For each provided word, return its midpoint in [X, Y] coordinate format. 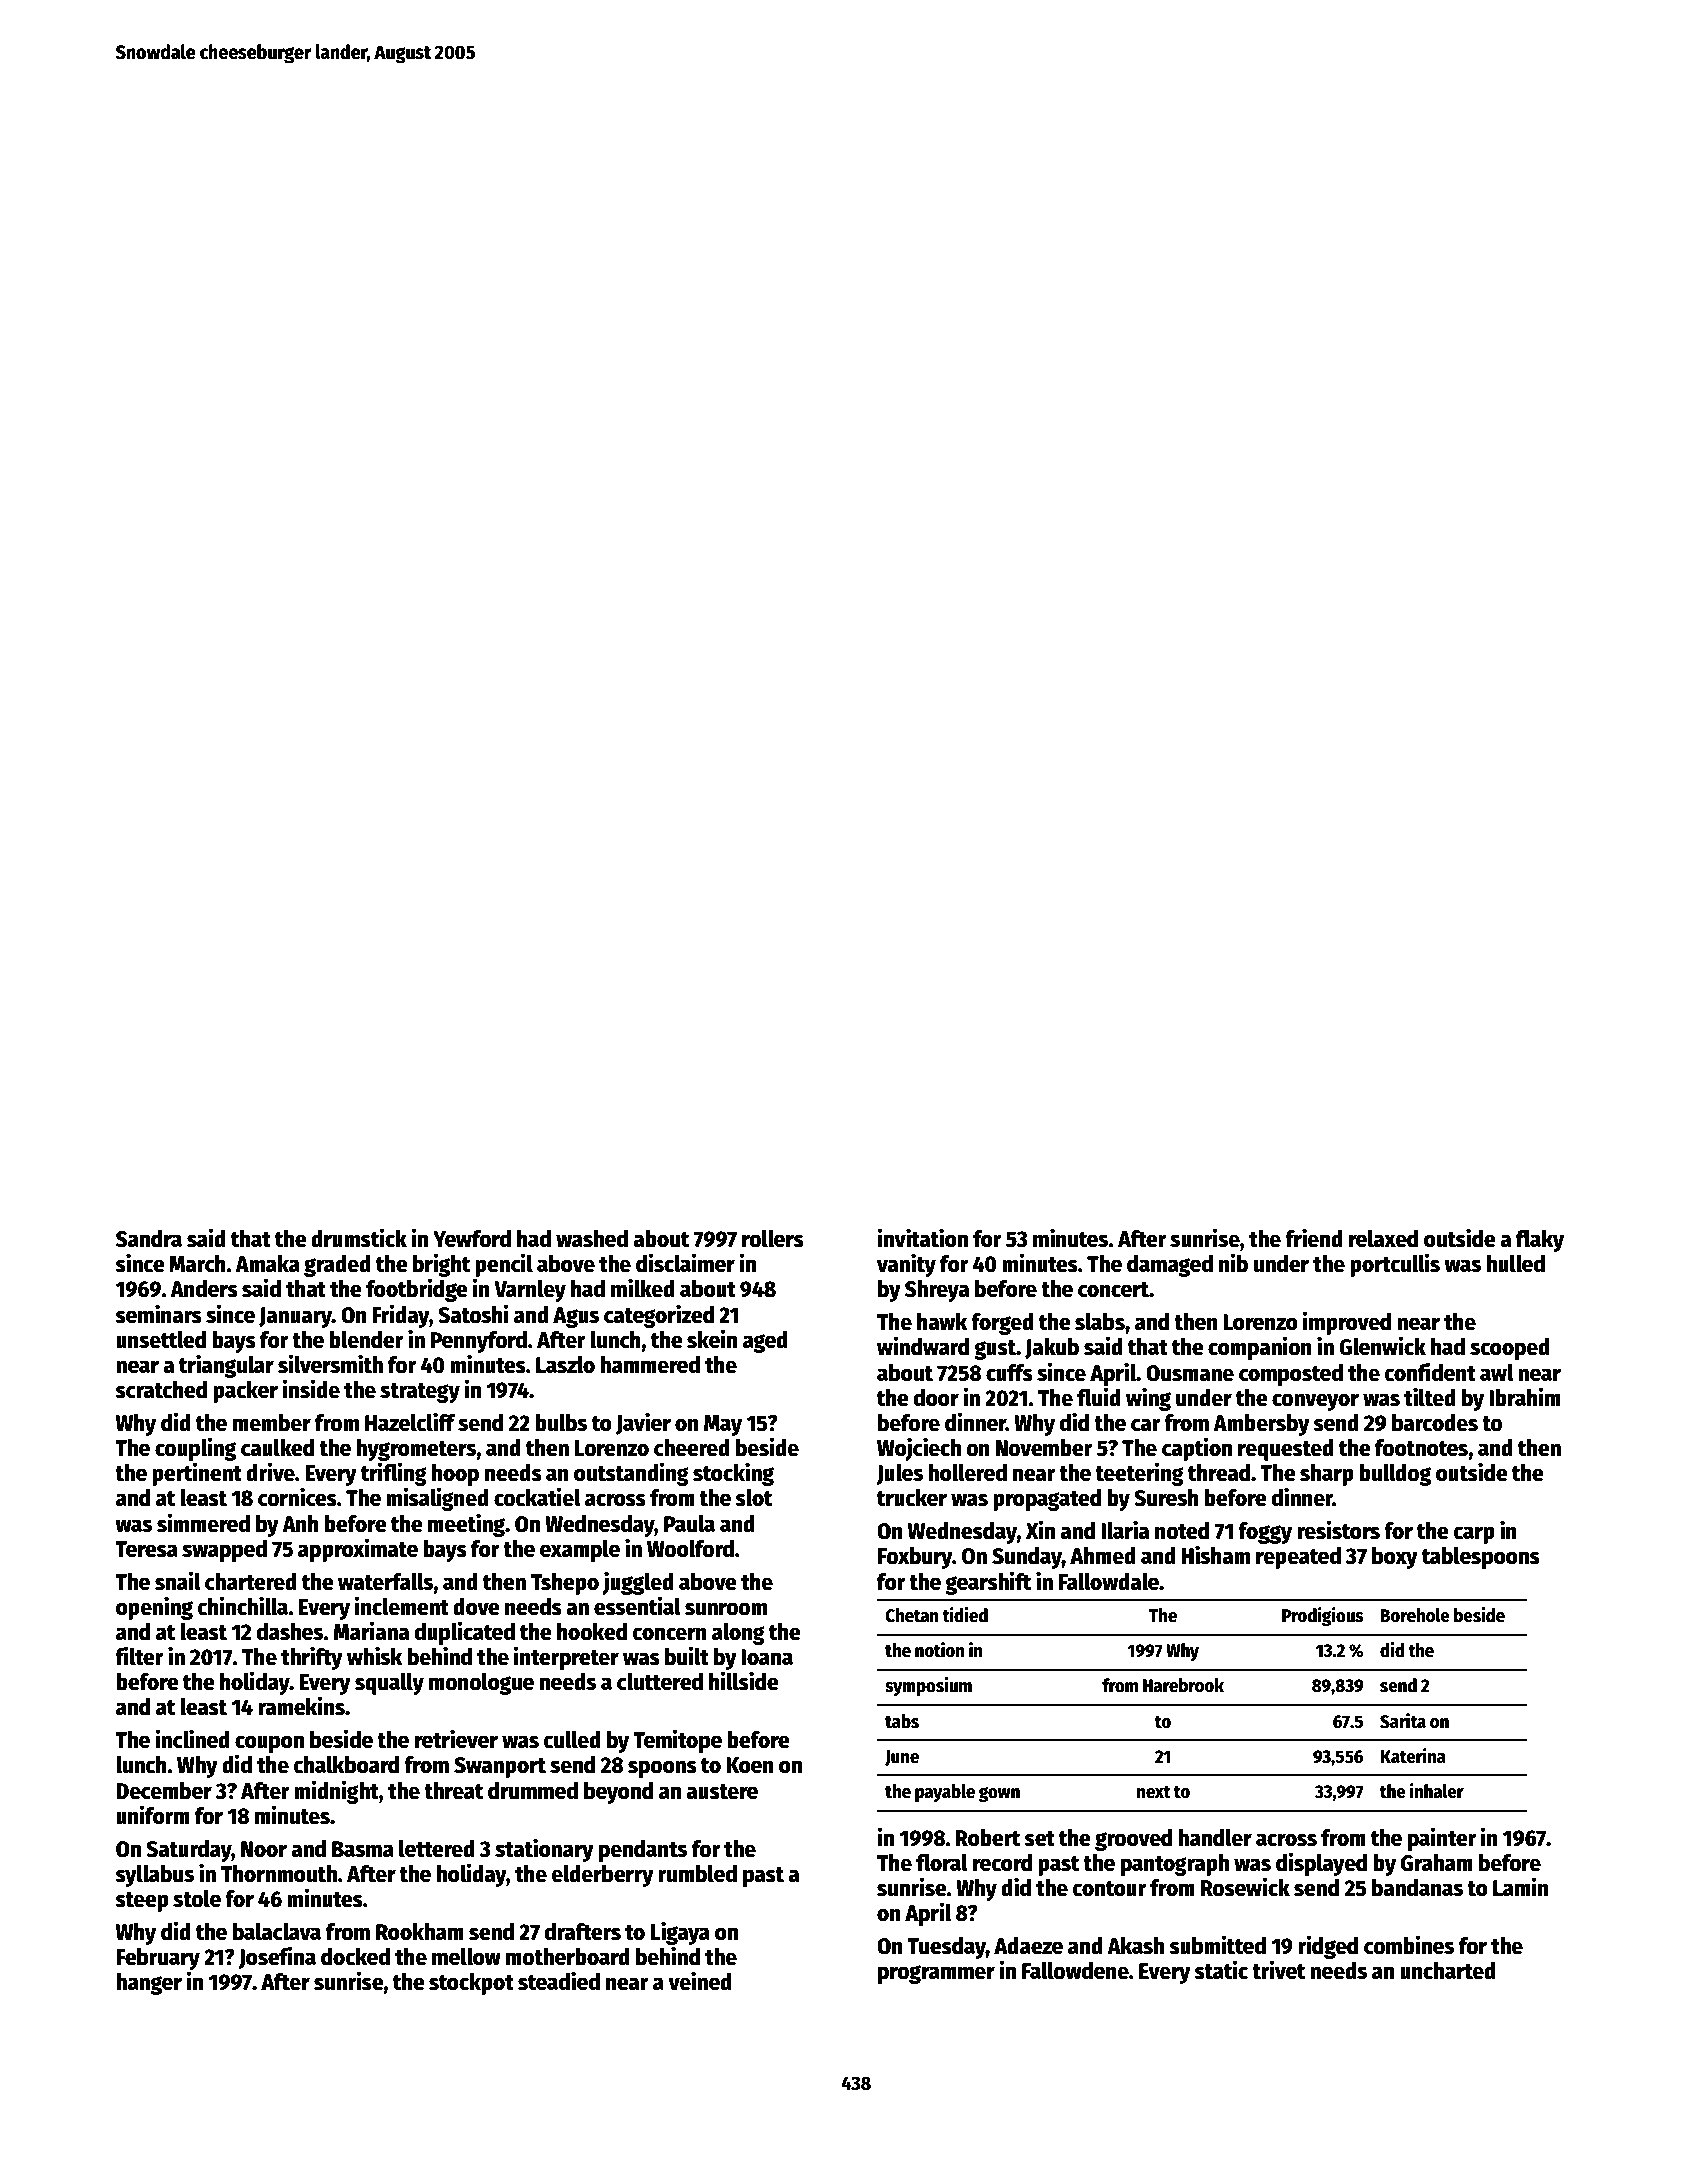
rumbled [697, 1874]
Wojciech [919, 1449]
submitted [1217, 1945]
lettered [437, 1849]
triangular [226, 1366]
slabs [1100, 1322]
